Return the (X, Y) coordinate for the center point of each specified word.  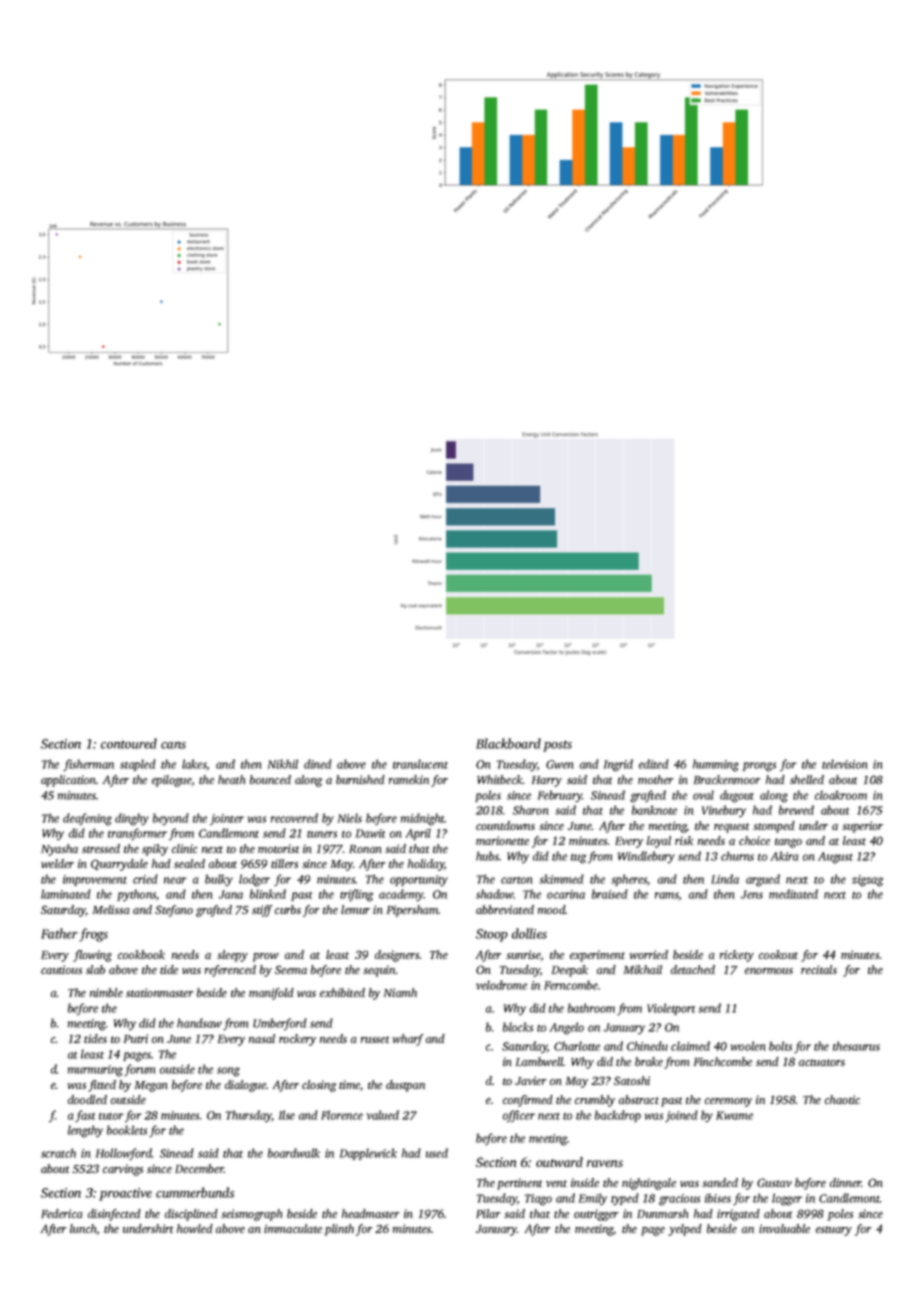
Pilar (488, 1213)
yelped (685, 1230)
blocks (518, 1027)
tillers (284, 863)
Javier (531, 1080)
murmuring (95, 1071)
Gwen (560, 764)
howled (195, 1228)
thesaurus (856, 1046)
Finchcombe (723, 1061)
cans (173, 745)
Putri (136, 1038)
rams (667, 896)
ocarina (566, 894)
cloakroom (841, 795)
